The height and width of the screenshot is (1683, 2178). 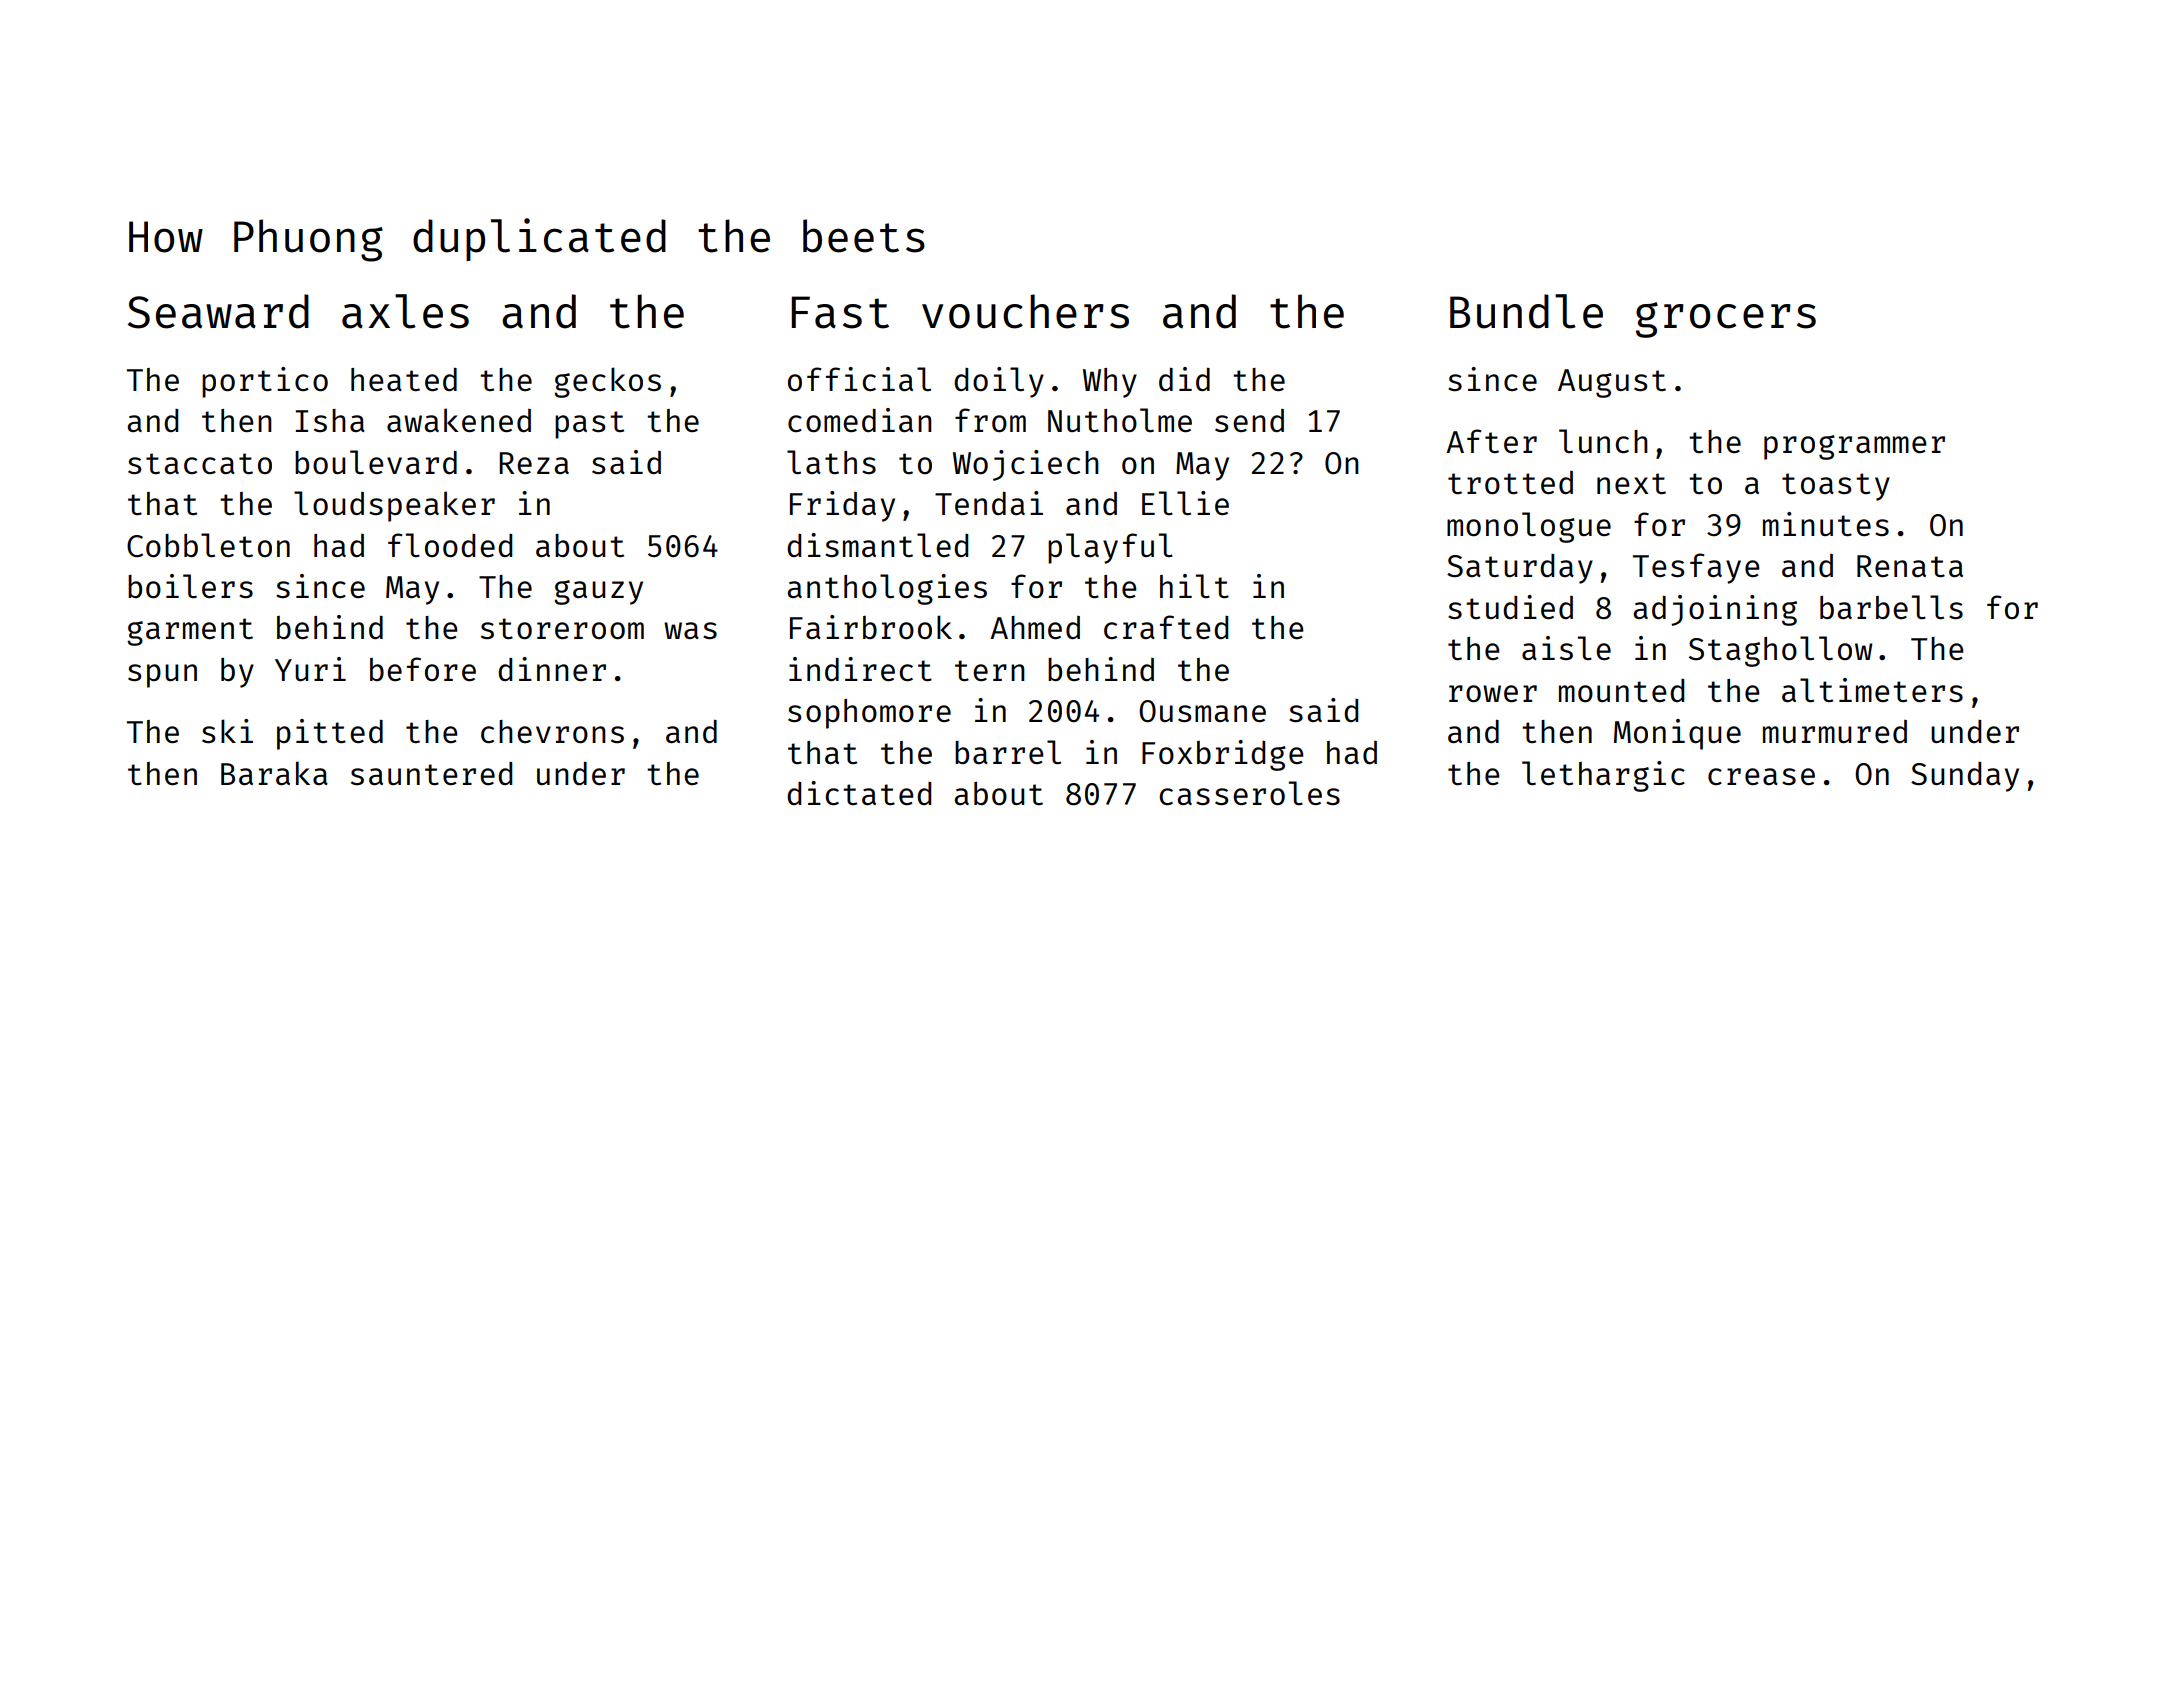 I want to click on hilt, so click(x=1194, y=586).
